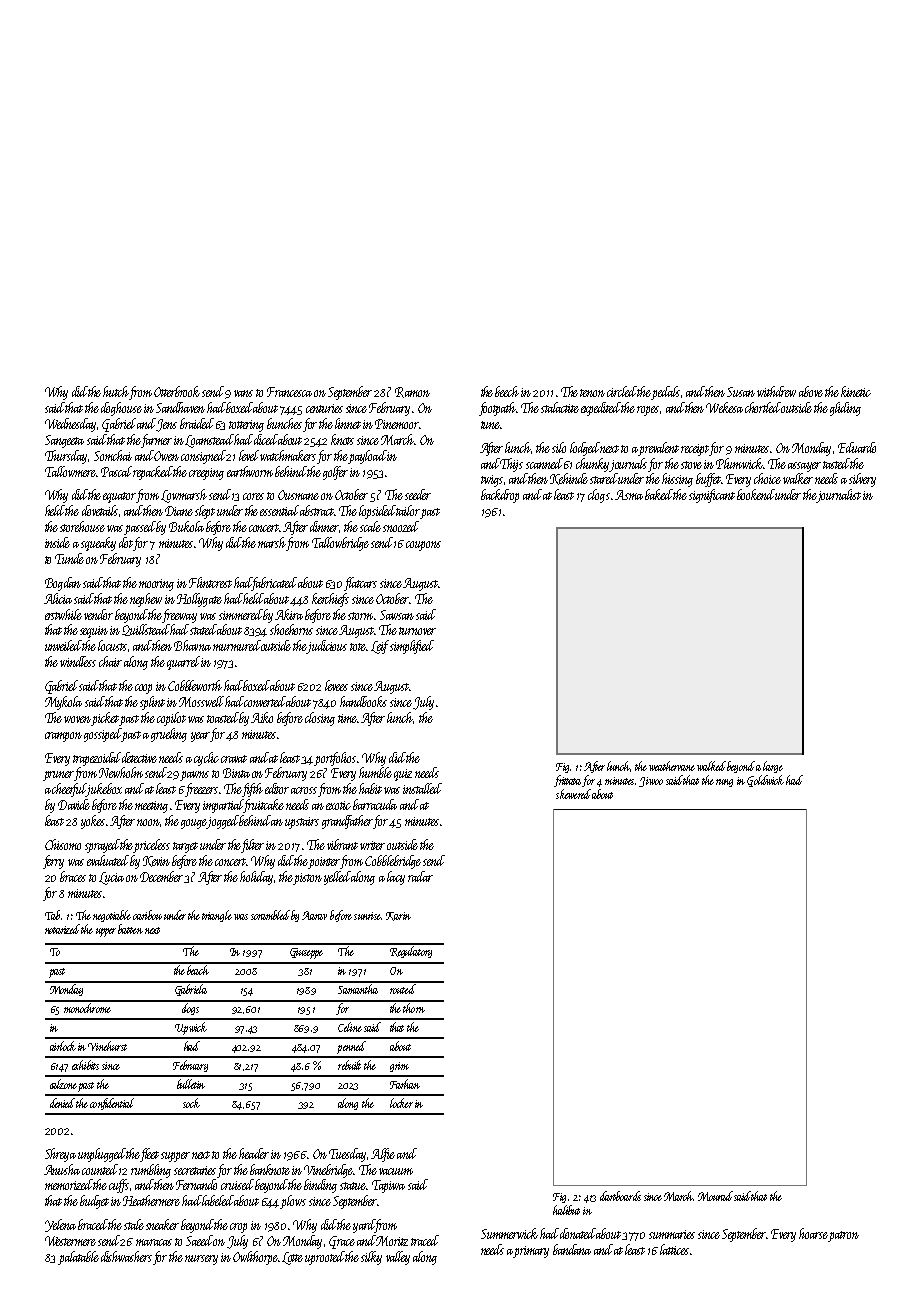 The height and width of the page is (1308, 924). Describe the element at coordinates (844, 1236) in the page. I see `patron` at that location.
